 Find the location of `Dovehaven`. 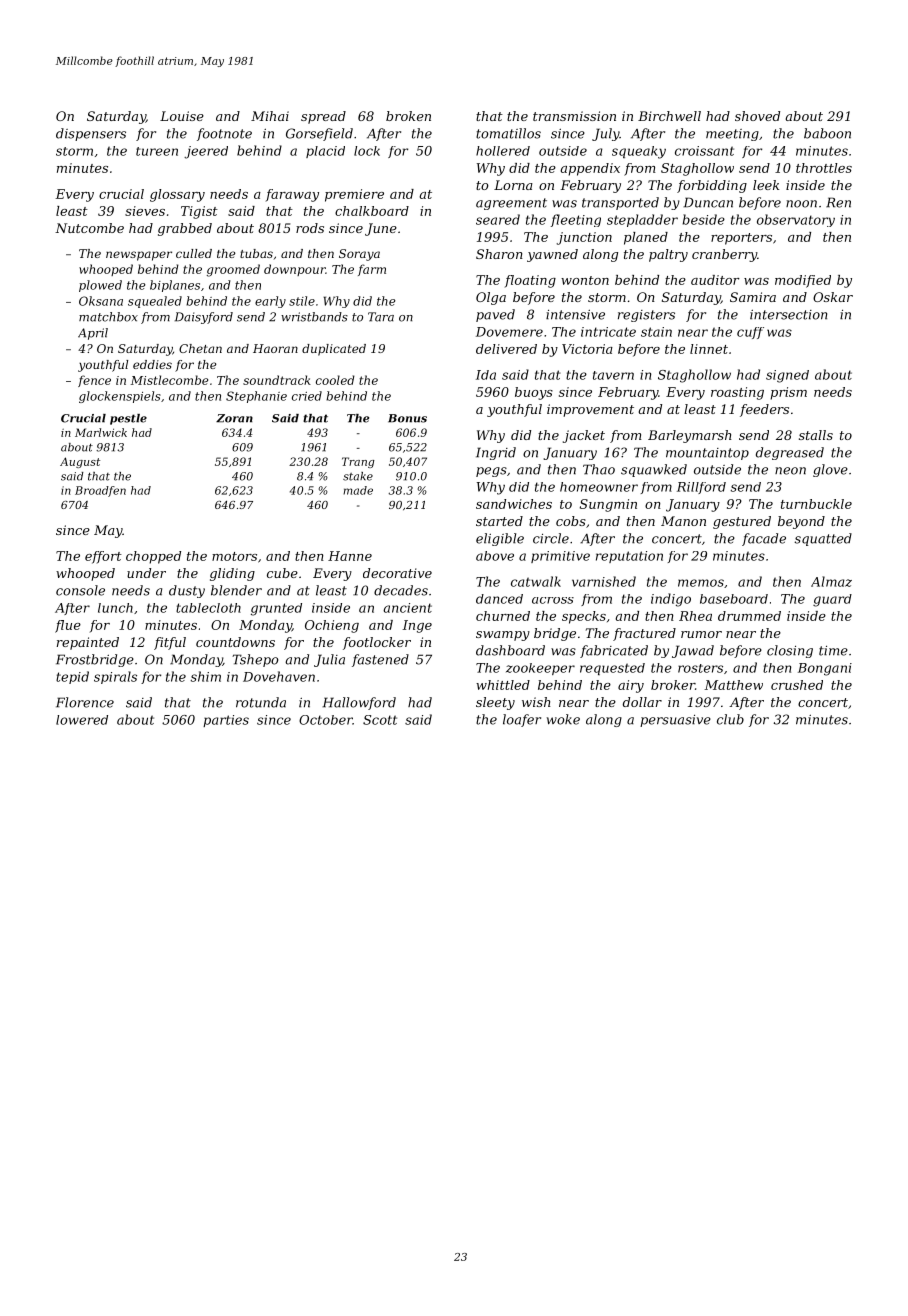

Dovehaven is located at coordinates (279, 676).
